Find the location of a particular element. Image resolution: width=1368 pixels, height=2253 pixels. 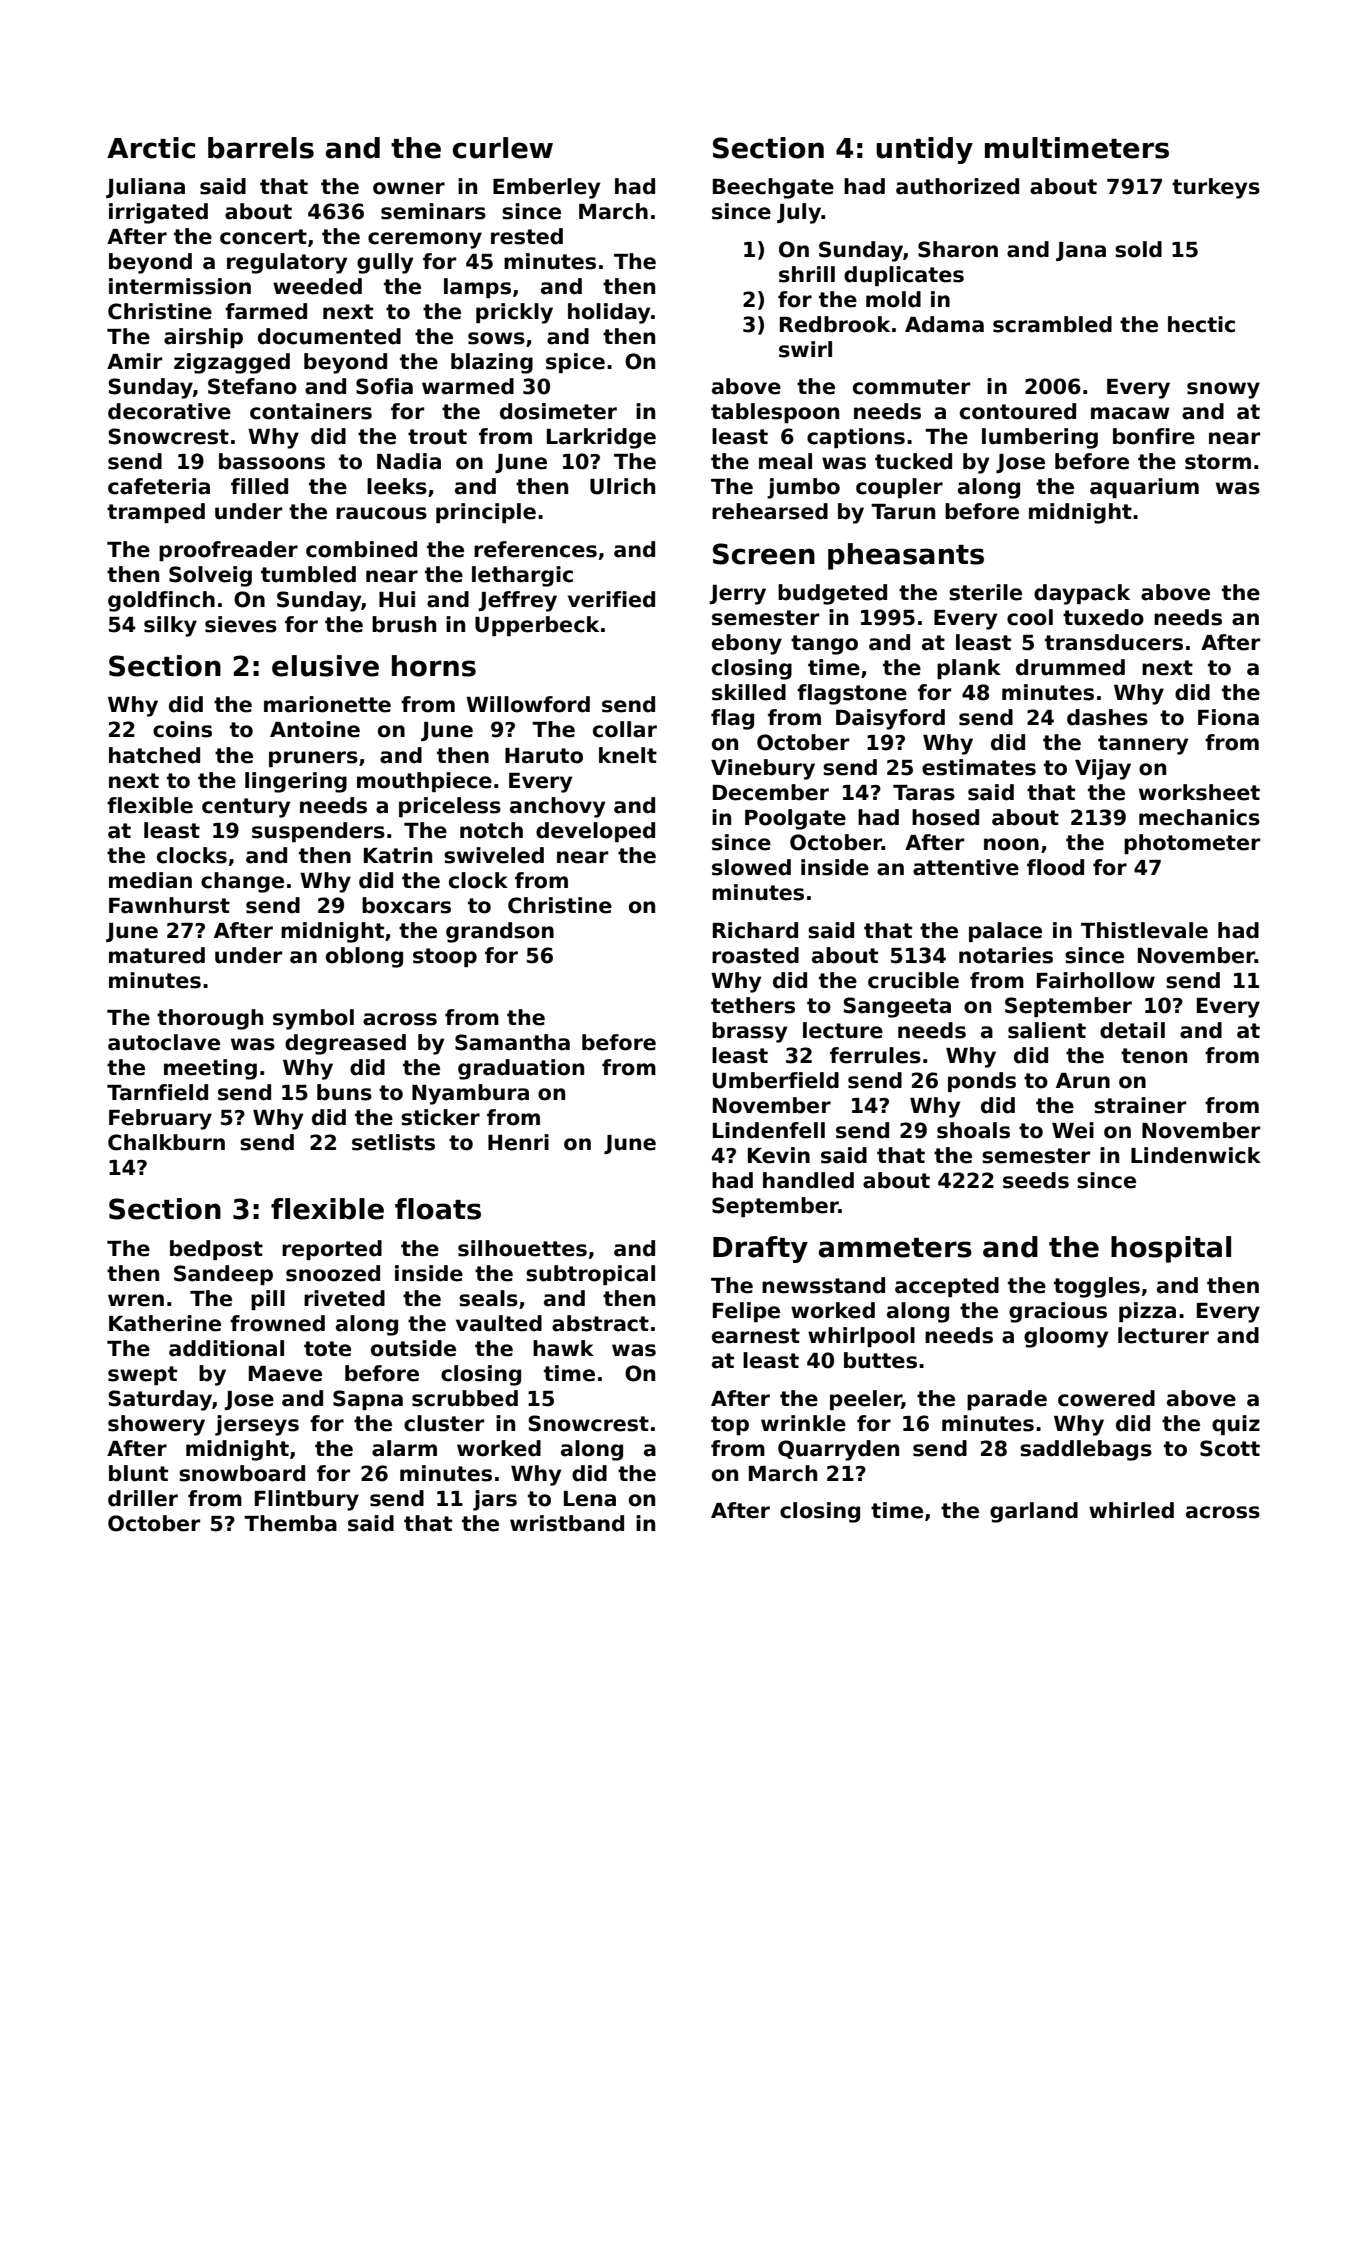

regulatory is located at coordinates (287, 263).
